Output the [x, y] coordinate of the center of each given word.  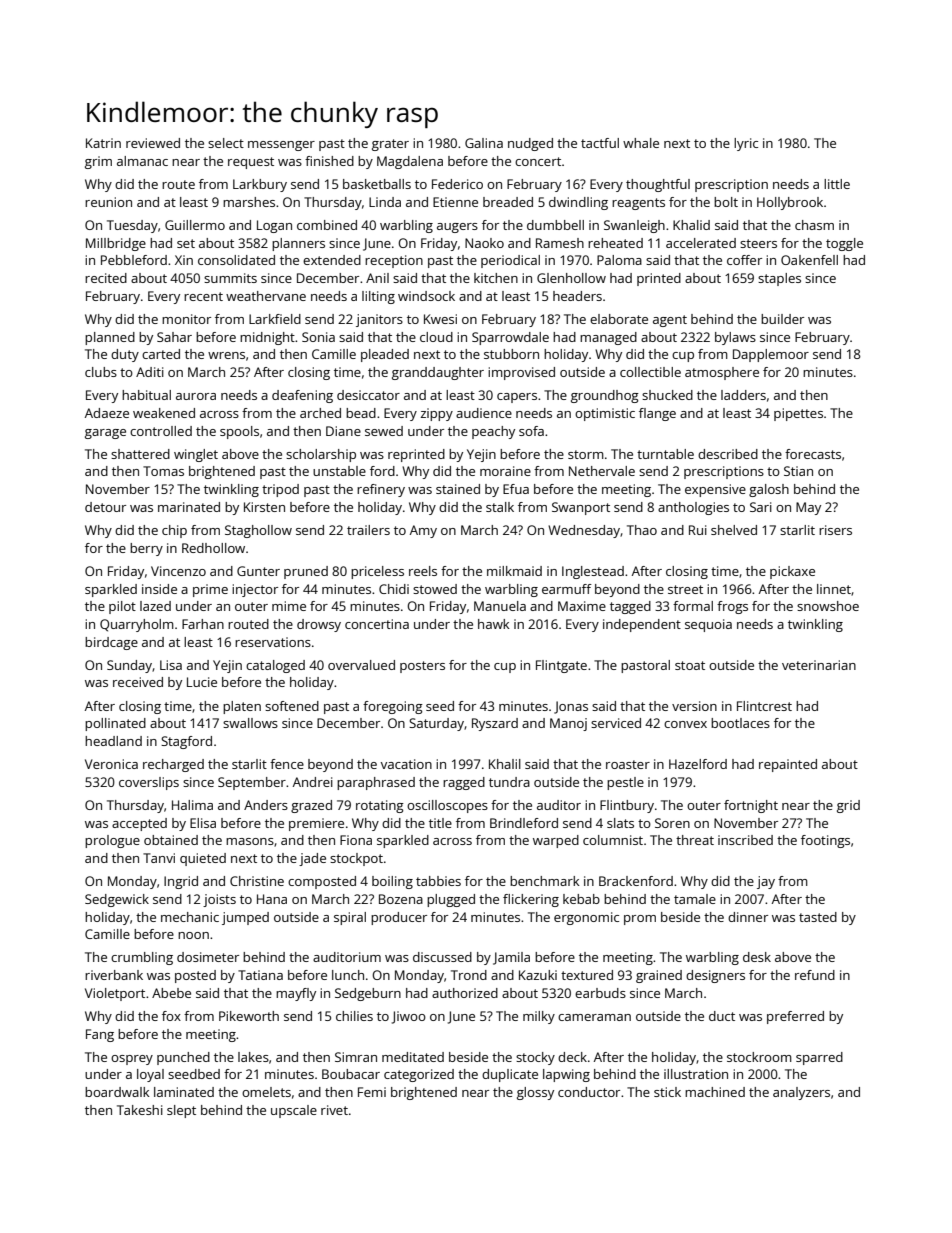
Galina [484, 143]
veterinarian [819, 665]
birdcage [111, 643]
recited [106, 278]
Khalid [691, 225]
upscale [294, 1111]
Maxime [582, 606]
